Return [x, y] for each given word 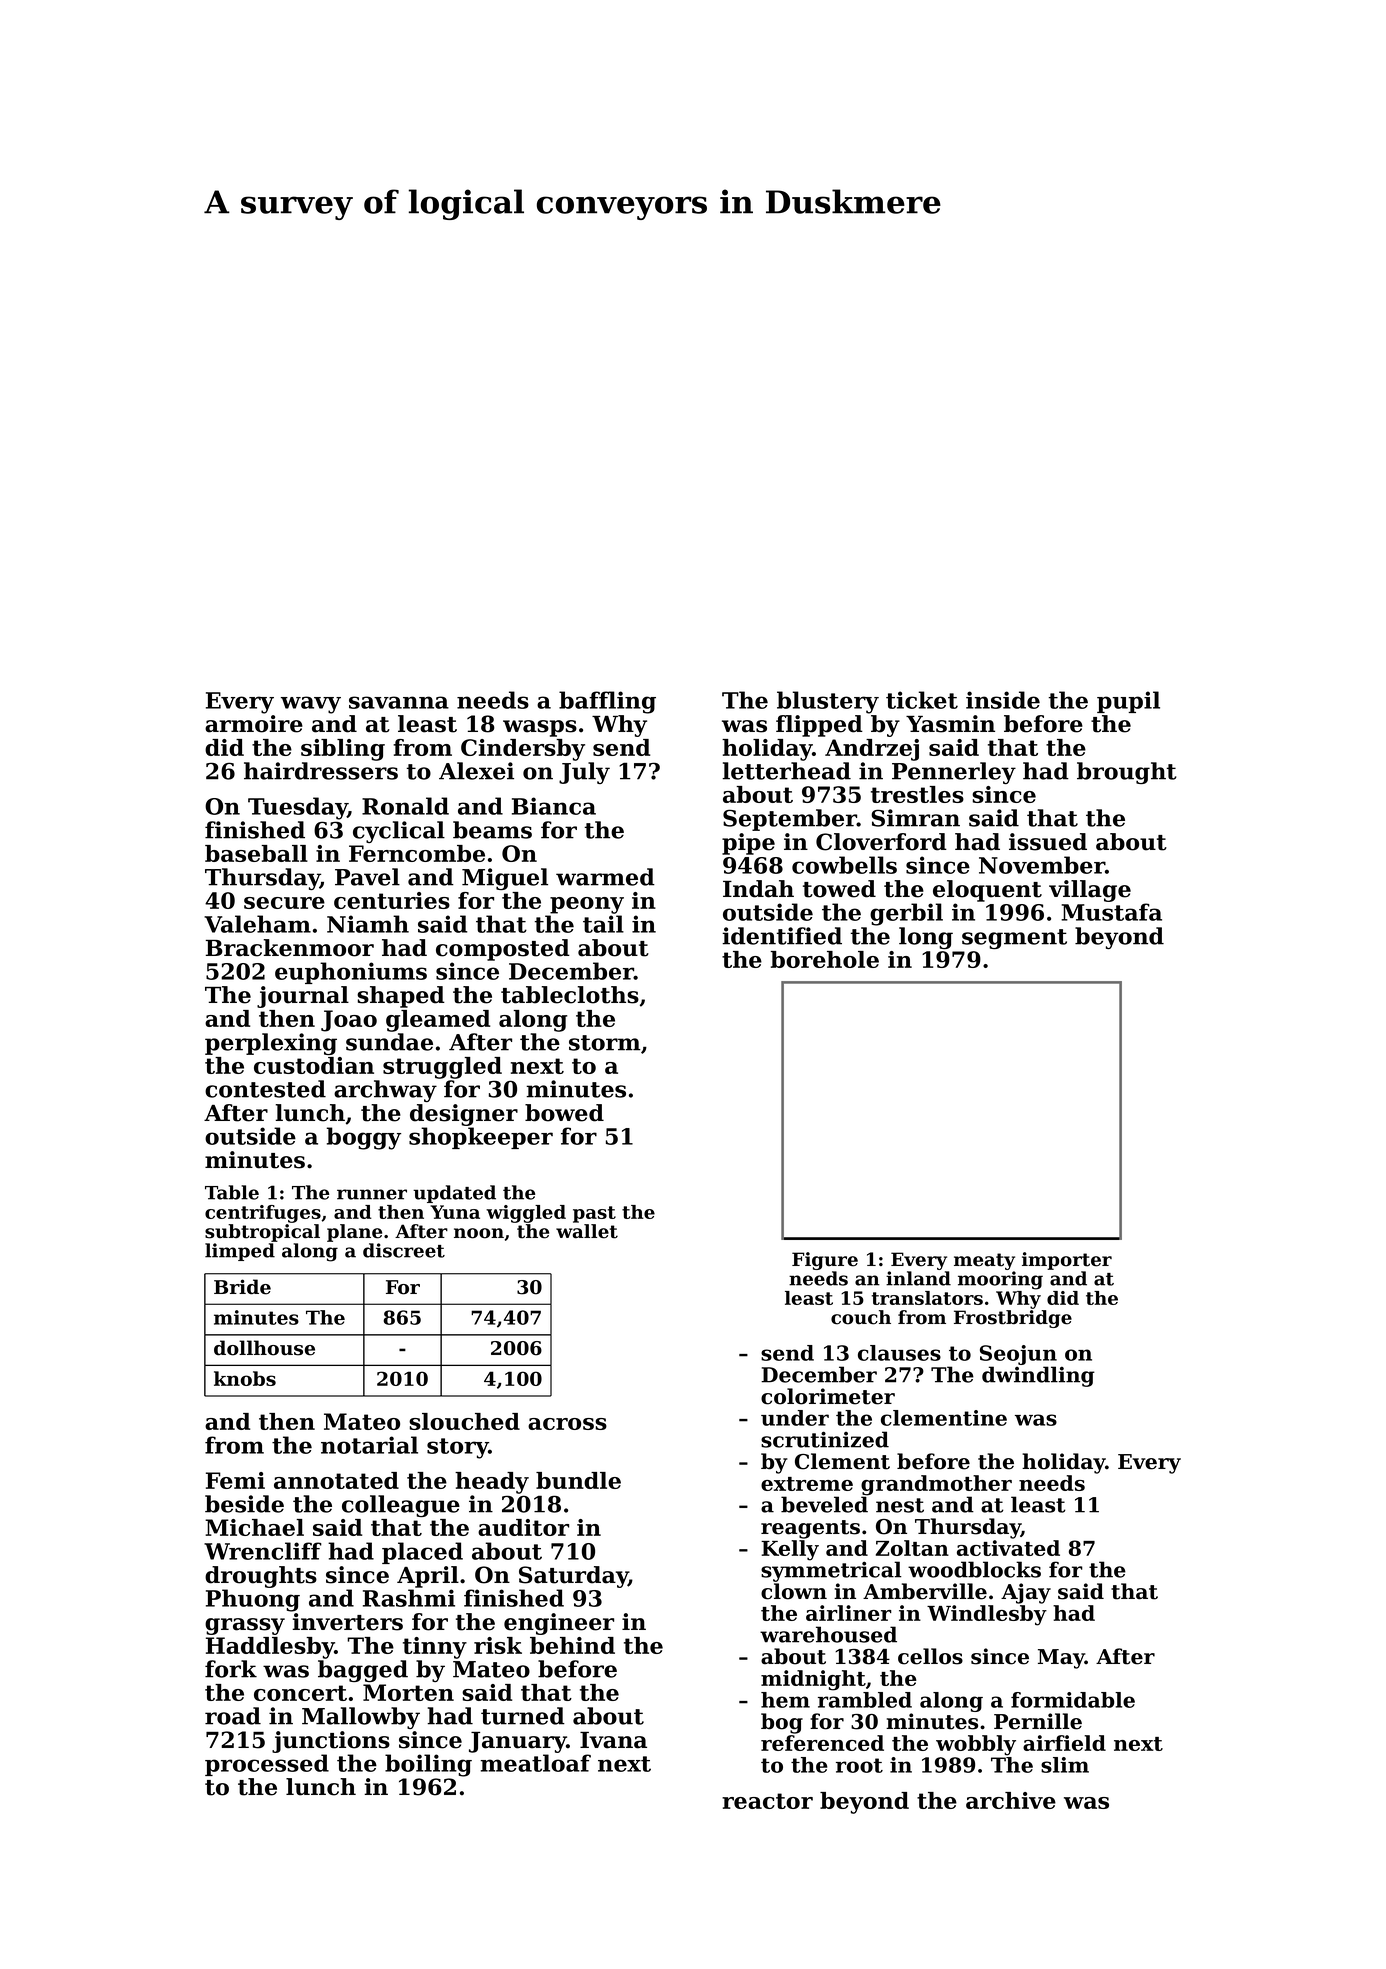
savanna [399, 702]
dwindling [1038, 1376]
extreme [807, 1484]
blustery [828, 702]
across [567, 1424]
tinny [435, 1648]
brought [1127, 773]
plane [354, 1233]
